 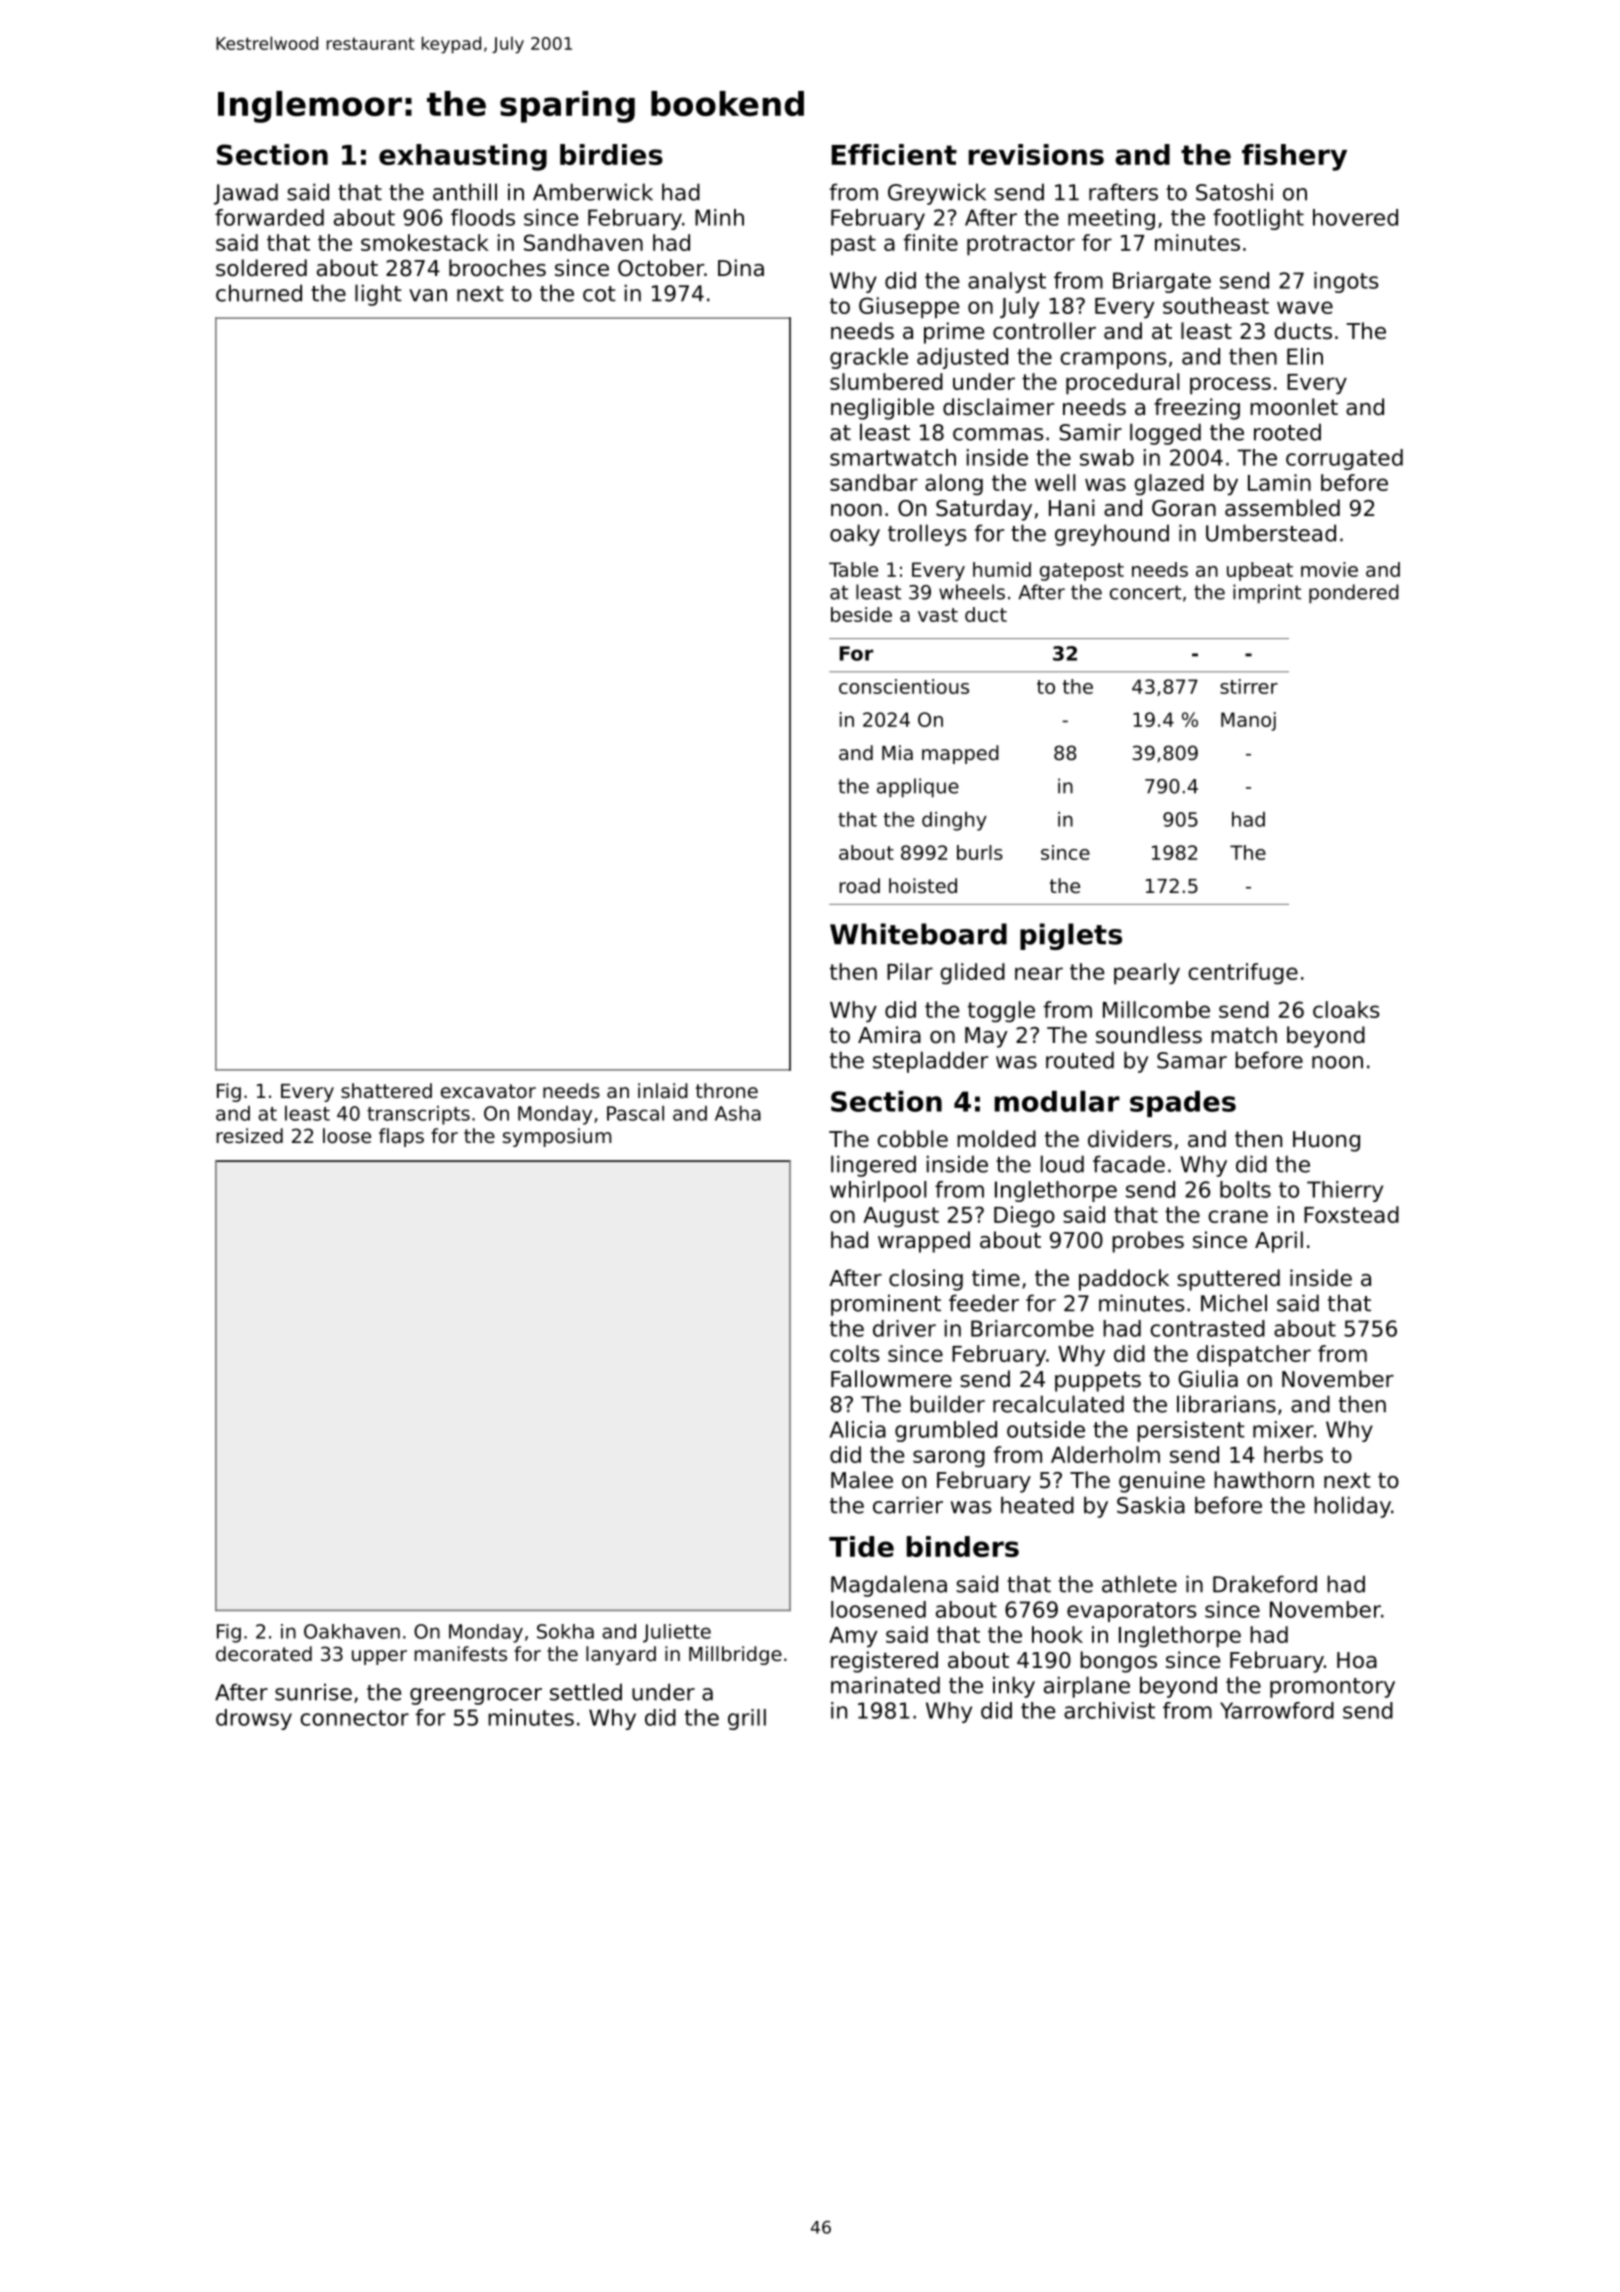 I want to click on Oakhaven, so click(x=352, y=1631).
